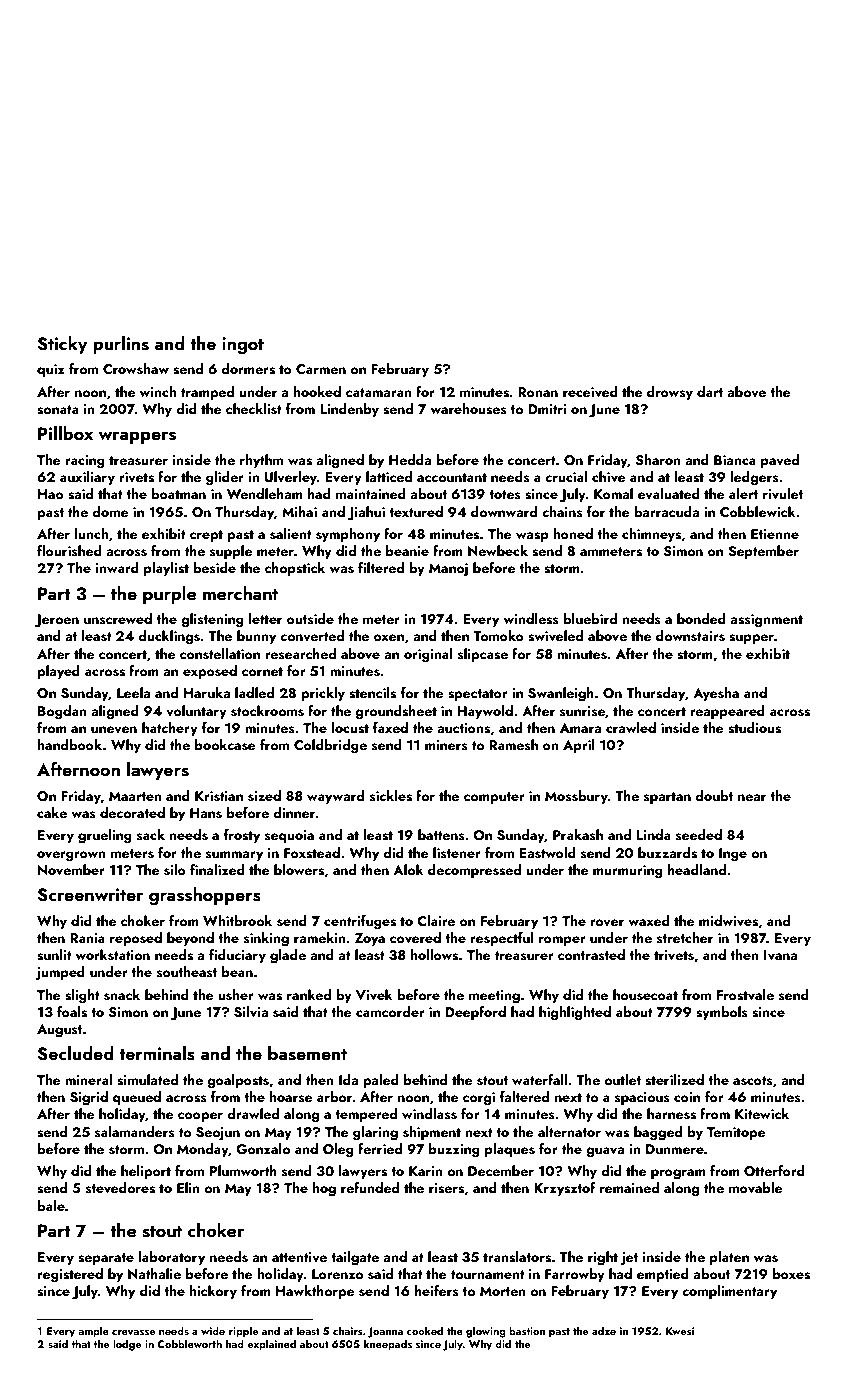 This screenshot has width=849, height=1400. What do you see at coordinates (251, 1012) in the screenshot?
I see `Silvia` at bounding box center [251, 1012].
